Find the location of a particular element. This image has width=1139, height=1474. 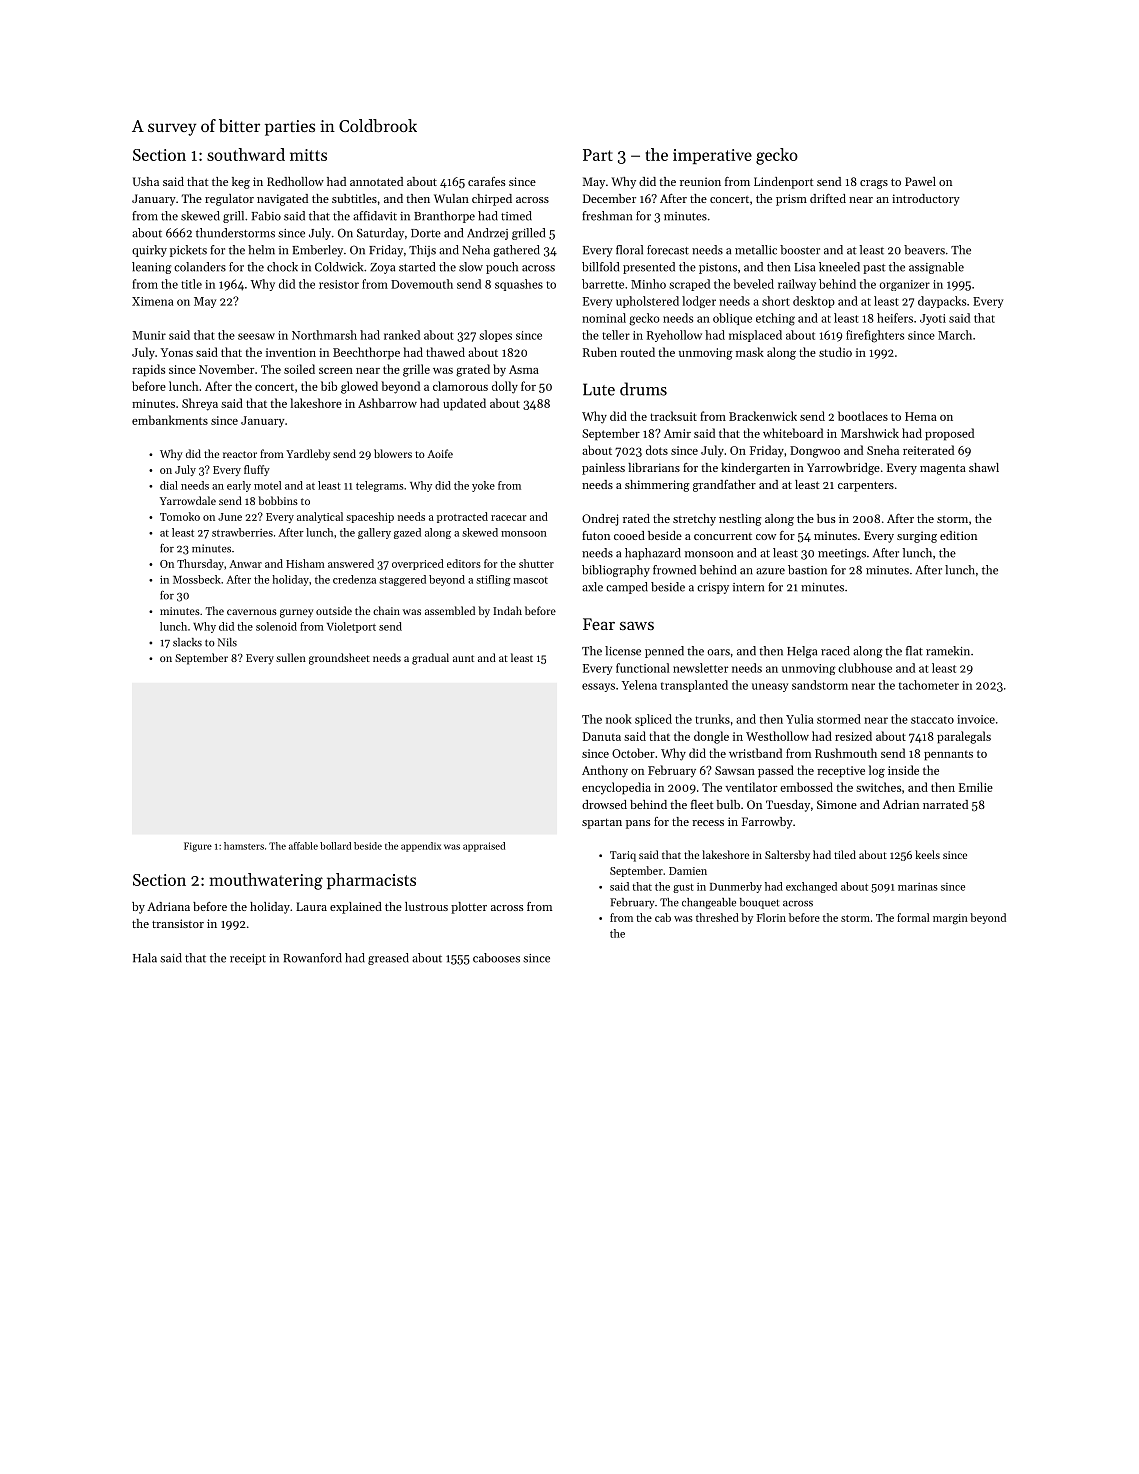

Pawel is located at coordinates (920, 181).
